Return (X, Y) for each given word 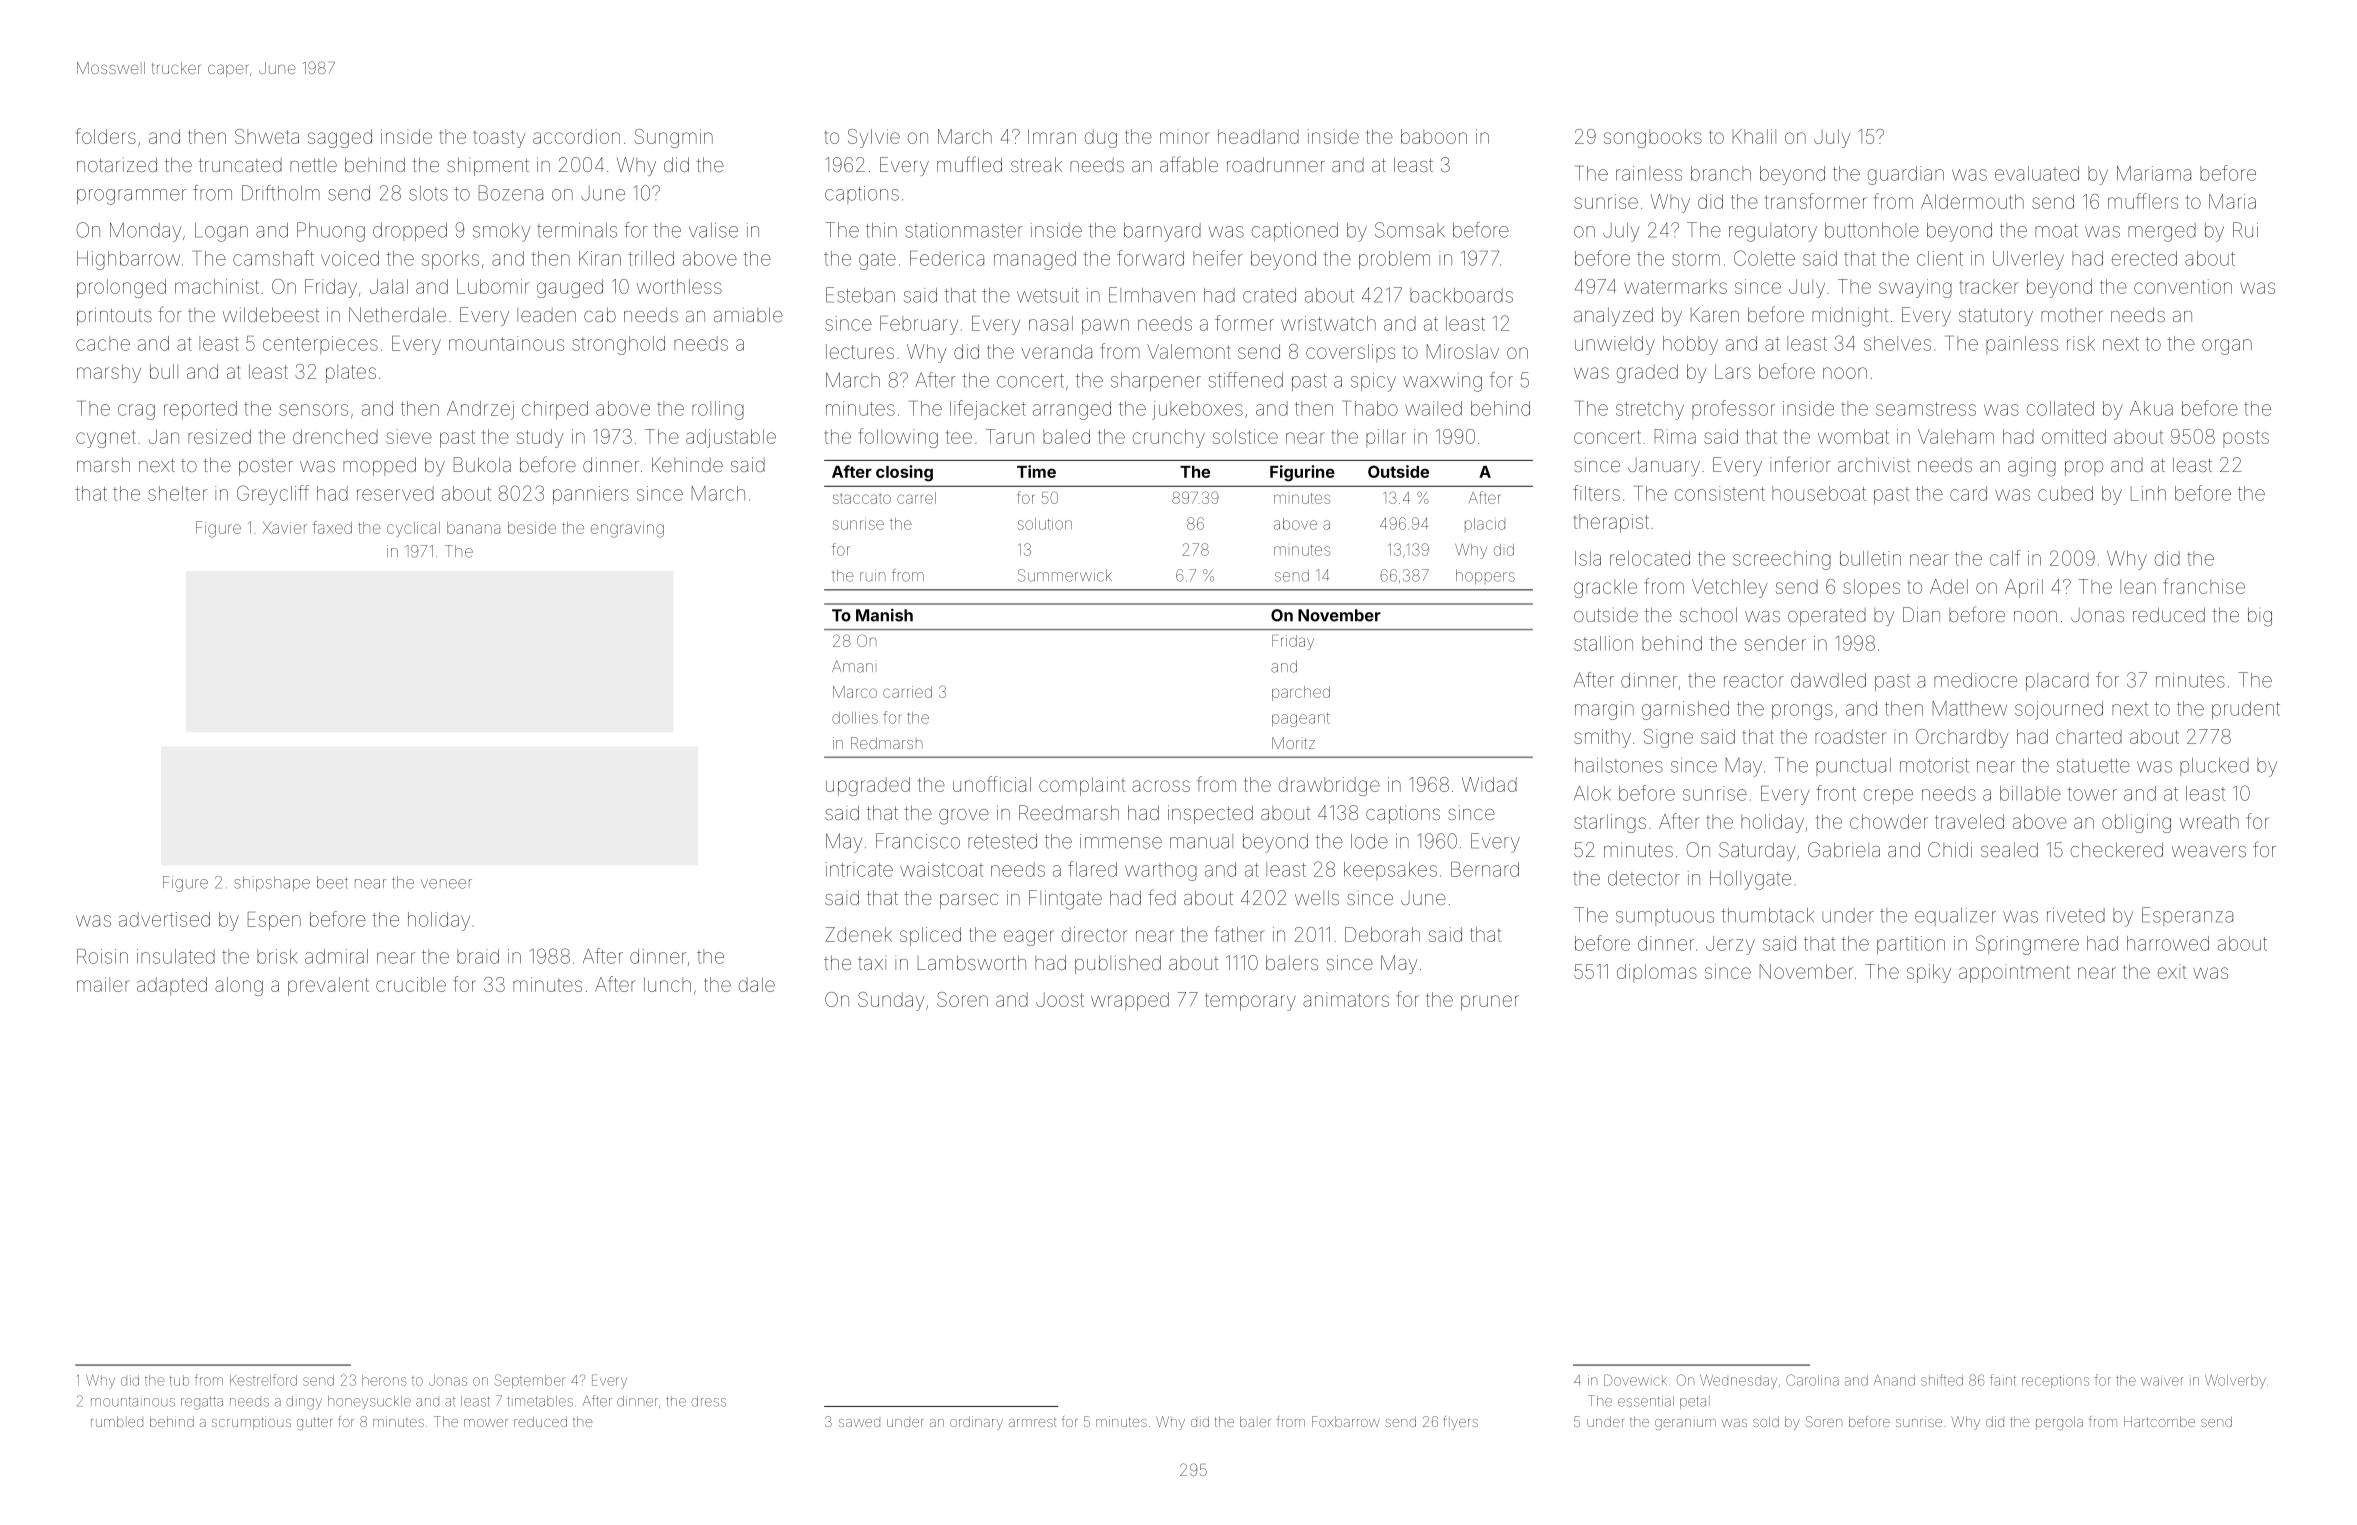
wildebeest (271, 314)
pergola (2059, 1423)
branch (1721, 173)
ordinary (976, 1423)
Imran (1052, 136)
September (529, 1381)
